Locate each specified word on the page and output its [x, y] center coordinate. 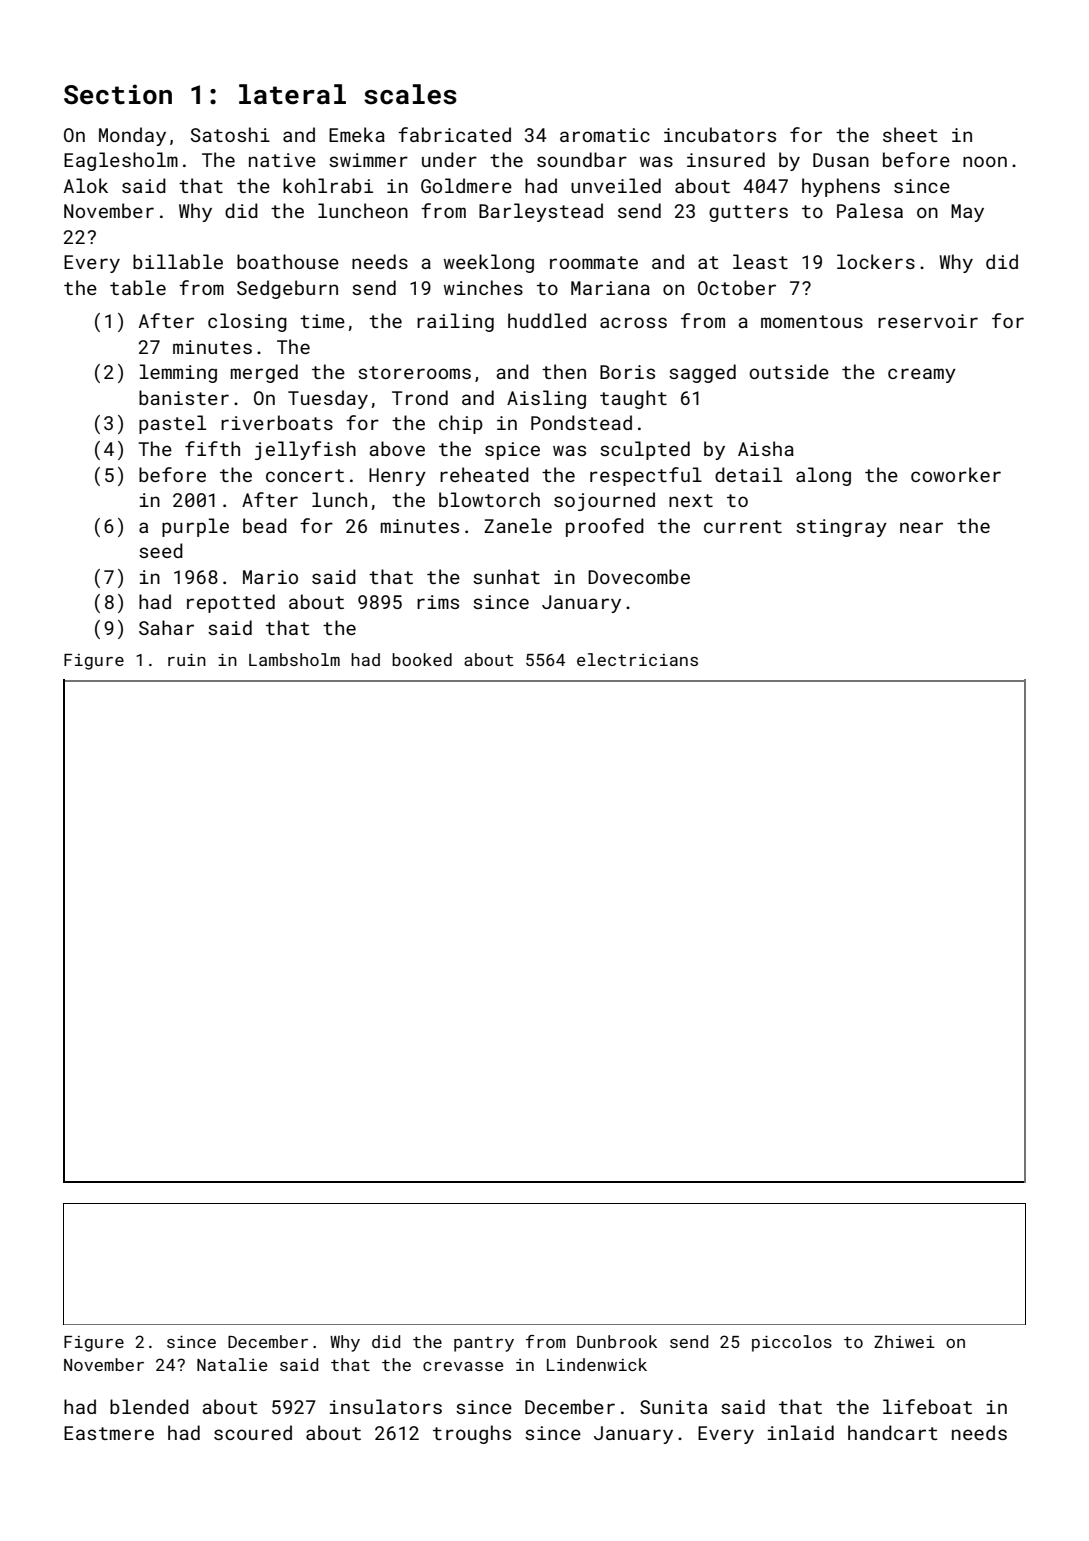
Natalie [232, 1364]
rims [438, 602]
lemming [178, 373]
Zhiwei [904, 1341]
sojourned [604, 501]
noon [985, 161]
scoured [253, 1432]
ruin [187, 659]
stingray [841, 528]
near [921, 527]
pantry [484, 1344]
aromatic [605, 135]
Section [118, 94]
